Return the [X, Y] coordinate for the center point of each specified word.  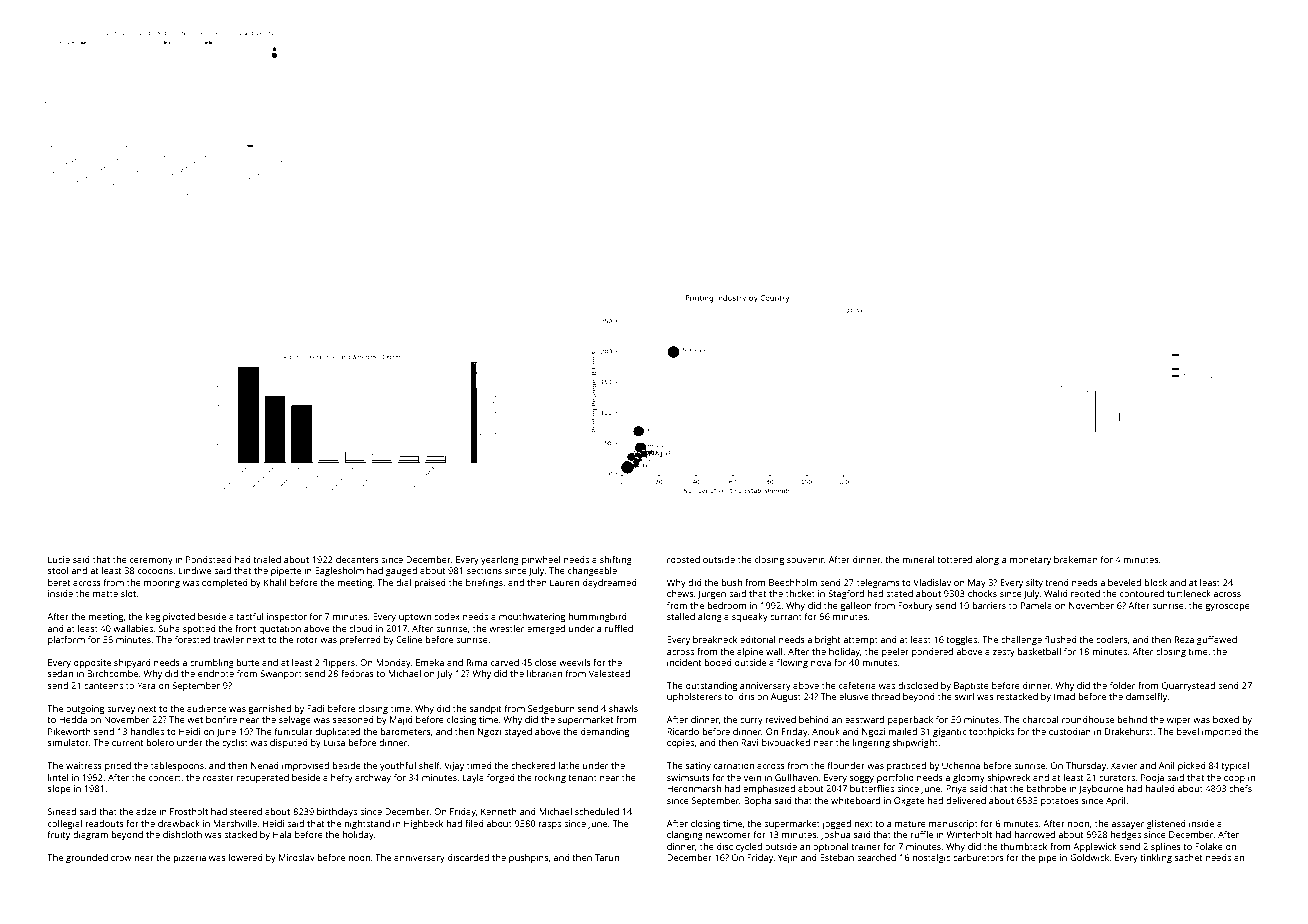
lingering [871, 743]
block [1155, 582]
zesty [1004, 653]
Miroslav [297, 857]
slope [59, 789]
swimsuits [688, 777]
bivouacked [786, 742]
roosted [683, 559]
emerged [546, 629]
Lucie [59, 559]
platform [66, 640]
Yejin [788, 858]
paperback [910, 720]
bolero [160, 742]
